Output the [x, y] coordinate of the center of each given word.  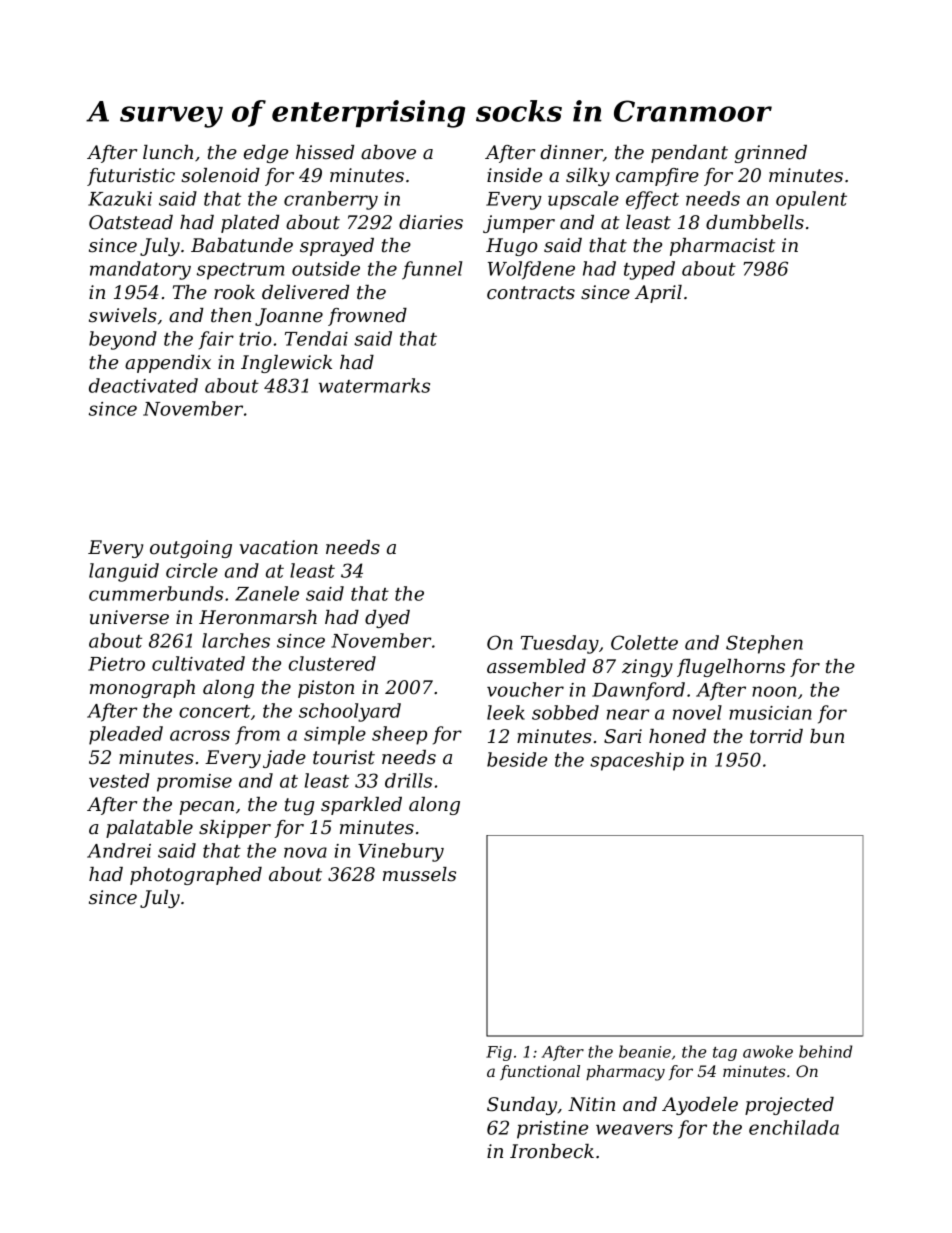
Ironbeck [552, 1151]
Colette [644, 642]
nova [305, 852]
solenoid [220, 175]
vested [119, 780]
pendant [689, 154]
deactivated [143, 385]
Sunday [522, 1106]
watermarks [374, 385]
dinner [571, 152]
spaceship [637, 761]
